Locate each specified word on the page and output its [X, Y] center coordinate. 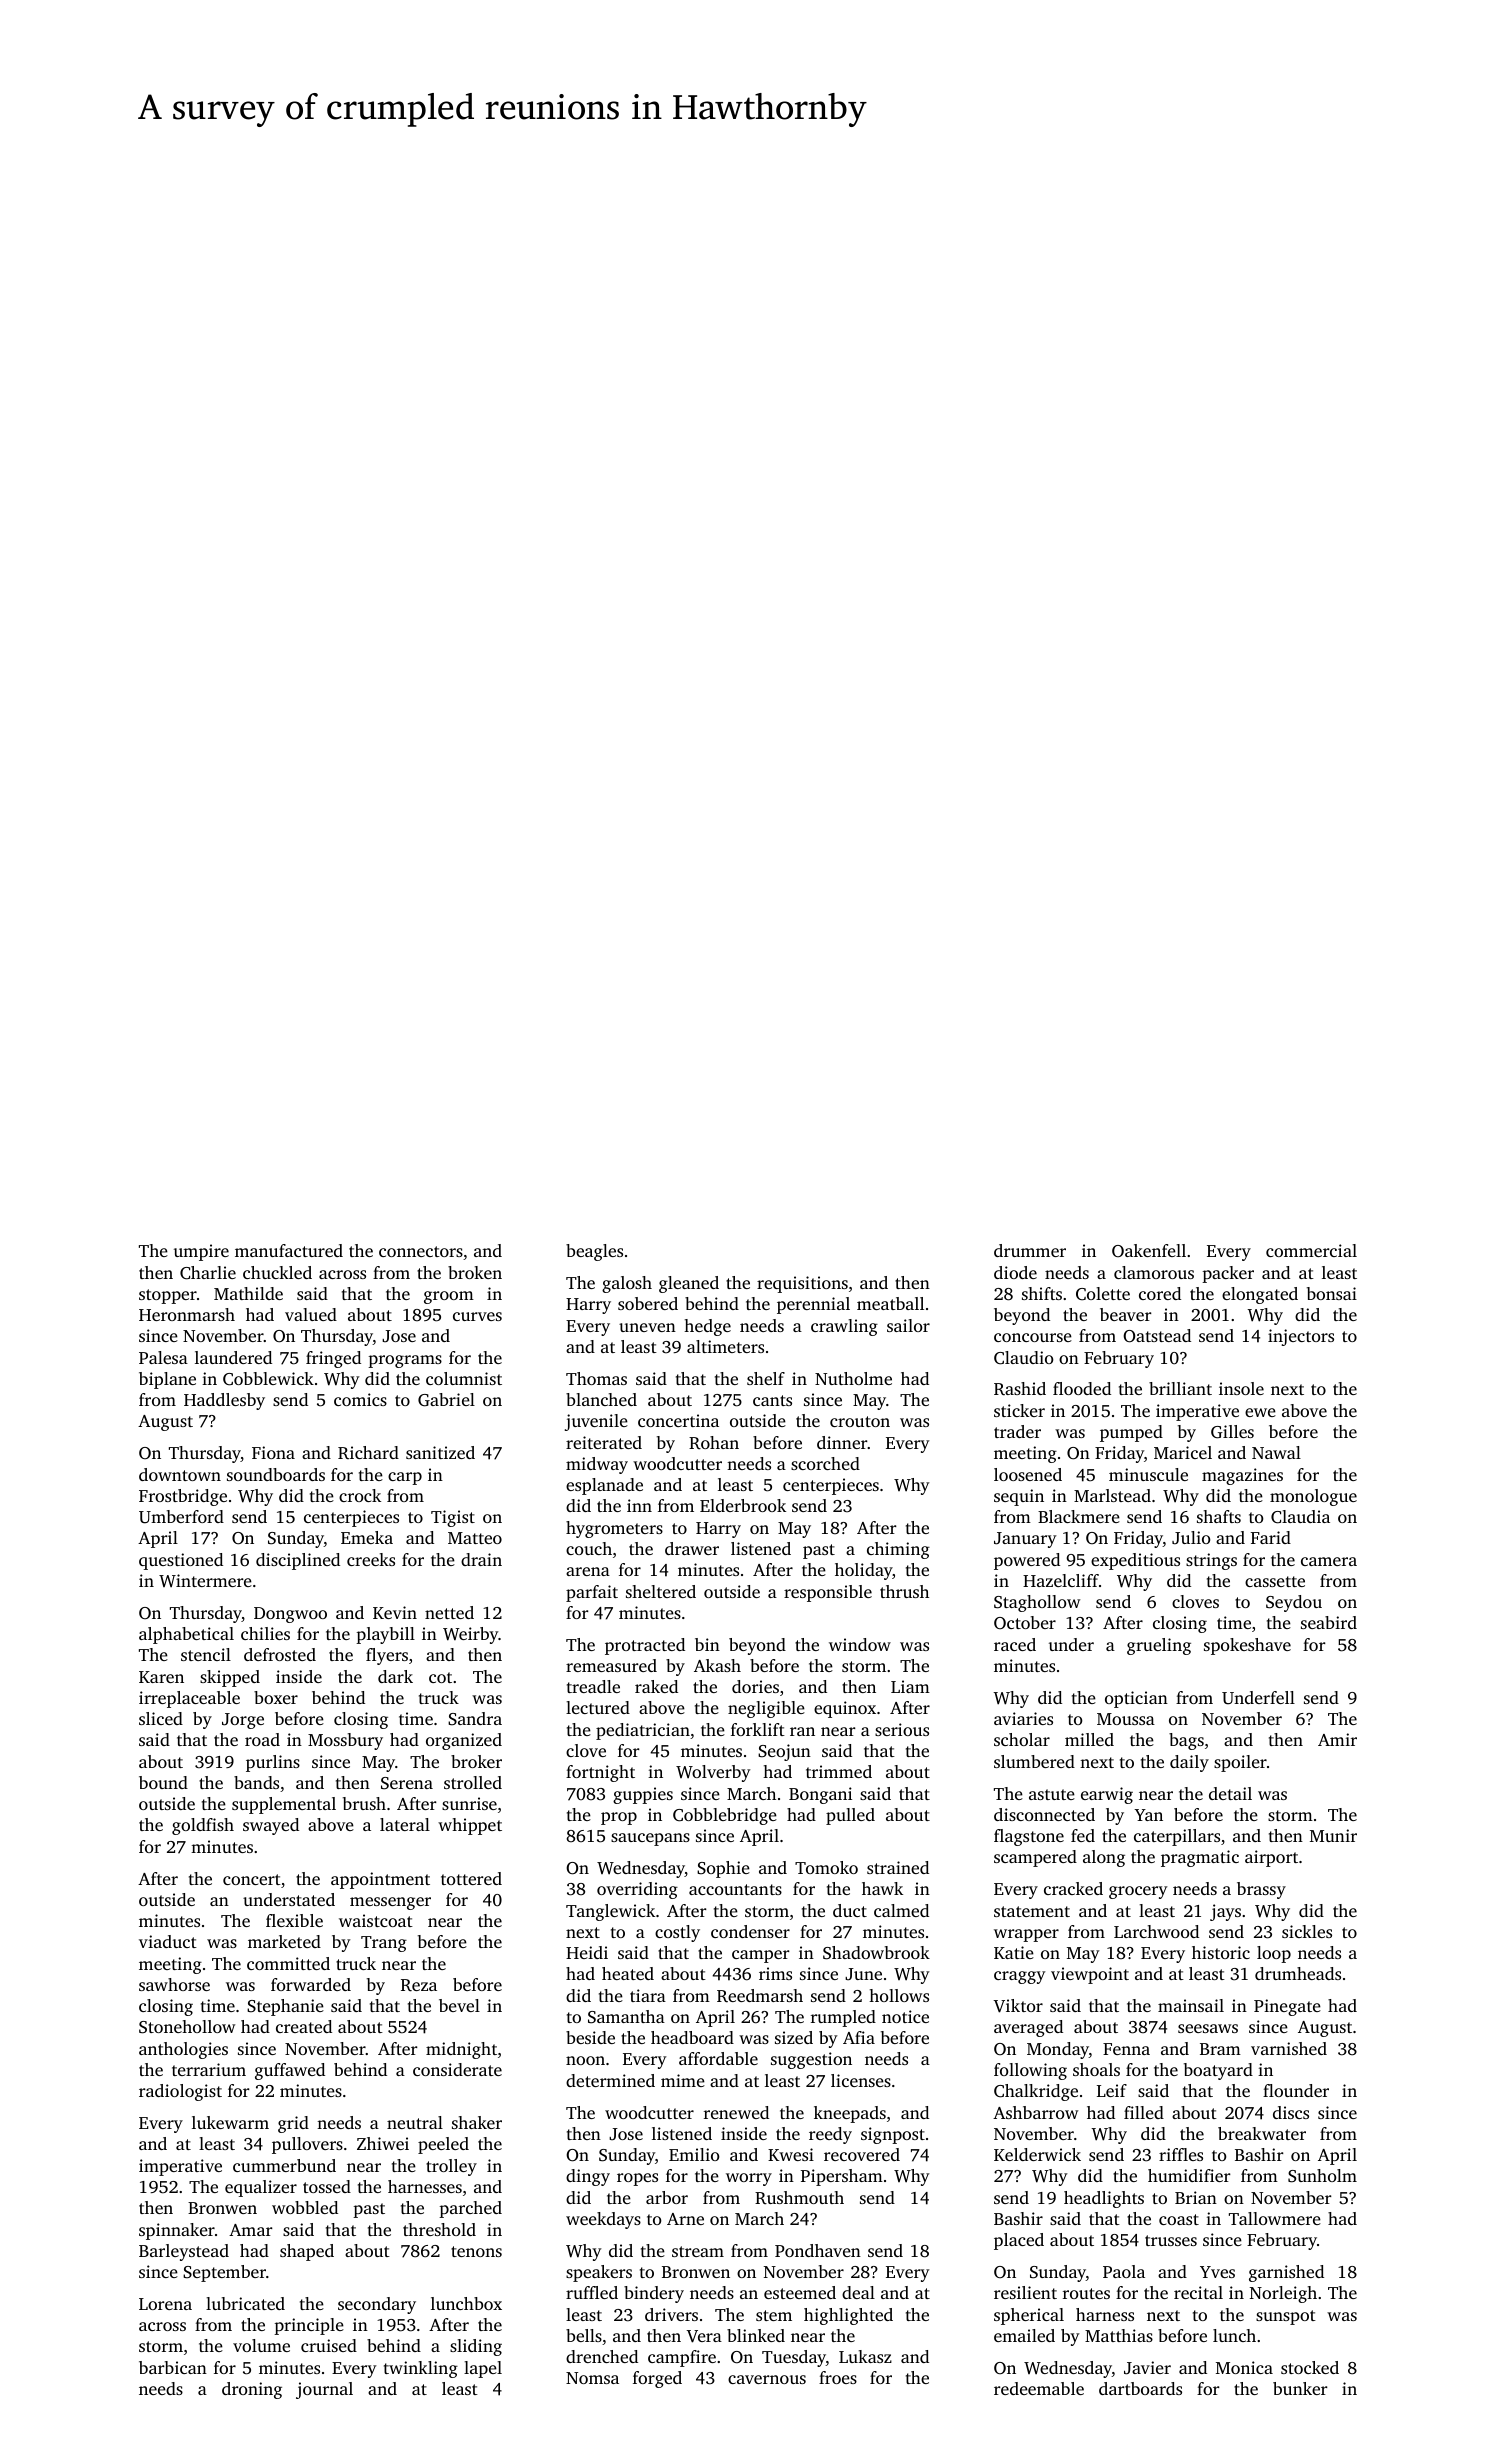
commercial [1311, 1250]
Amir [1337, 1739]
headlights [1104, 2199]
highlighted [848, 2316]
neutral [415, 2122]
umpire [201, 1252]
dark [395, 1676]
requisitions [802, 1284]
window [860, 1644]
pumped [1131, 1433]
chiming [898, 1550]
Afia [859, 2037]
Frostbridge [183, 1497]
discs [1291, 2112]
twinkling [421, 2369]
